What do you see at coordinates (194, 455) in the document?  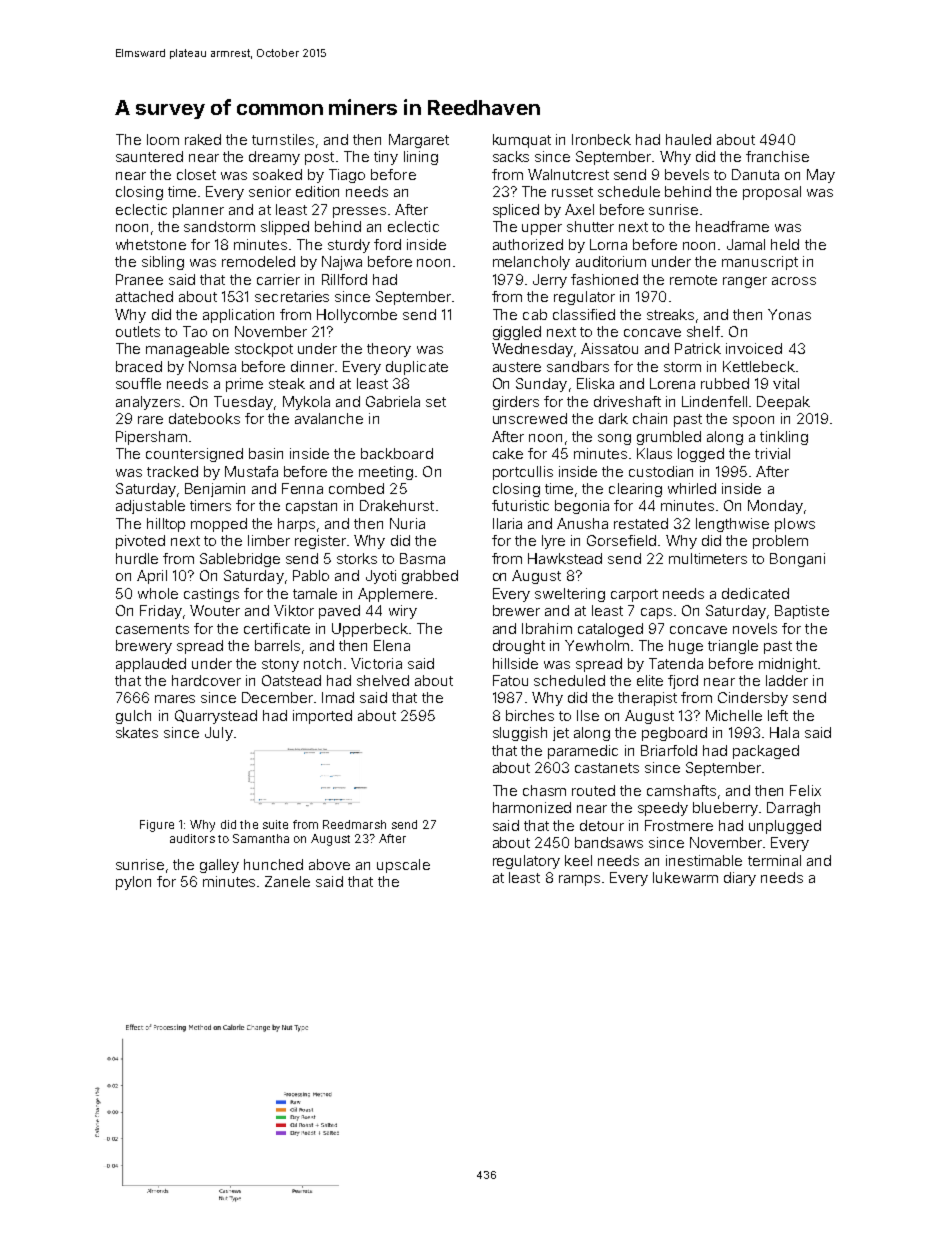 I see `countersigned` at bounding box center [194, 455].
